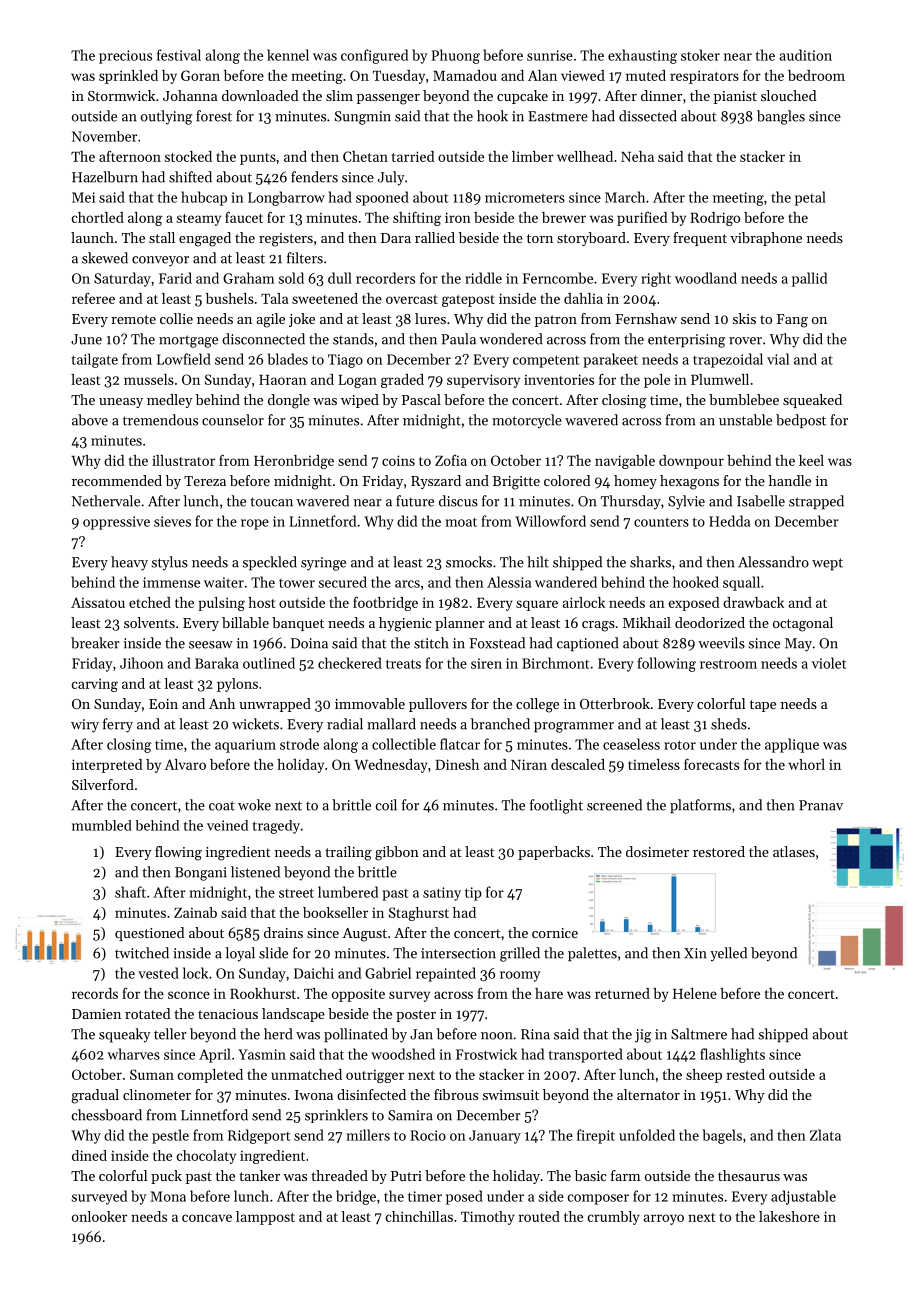  I want to click on precious, so click(125, 57).
